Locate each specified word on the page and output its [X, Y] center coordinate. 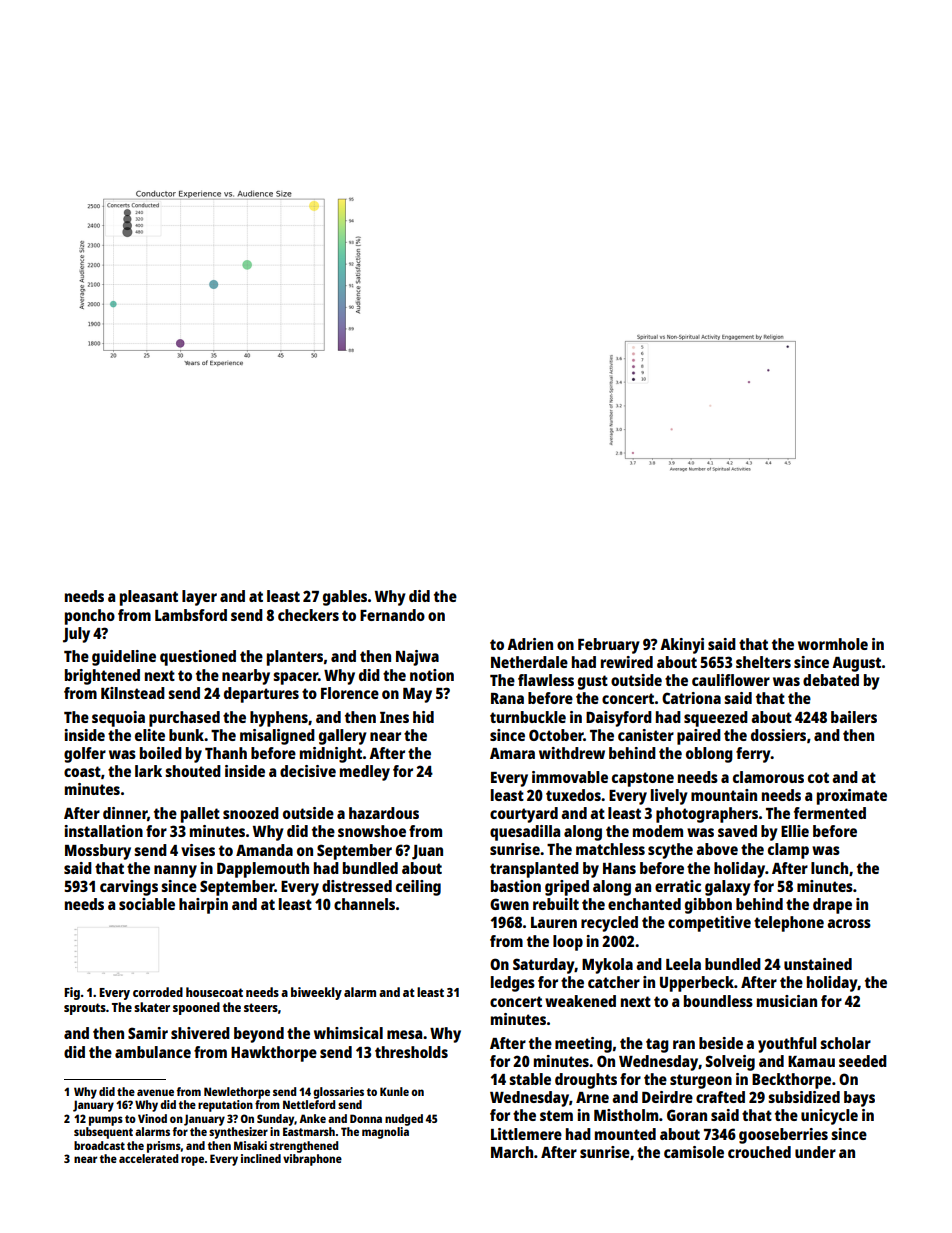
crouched [759, 1152]
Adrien [530, 644]
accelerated [148, 1158]
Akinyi [682, 646]
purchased [184, 719]
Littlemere [526, 1134]
